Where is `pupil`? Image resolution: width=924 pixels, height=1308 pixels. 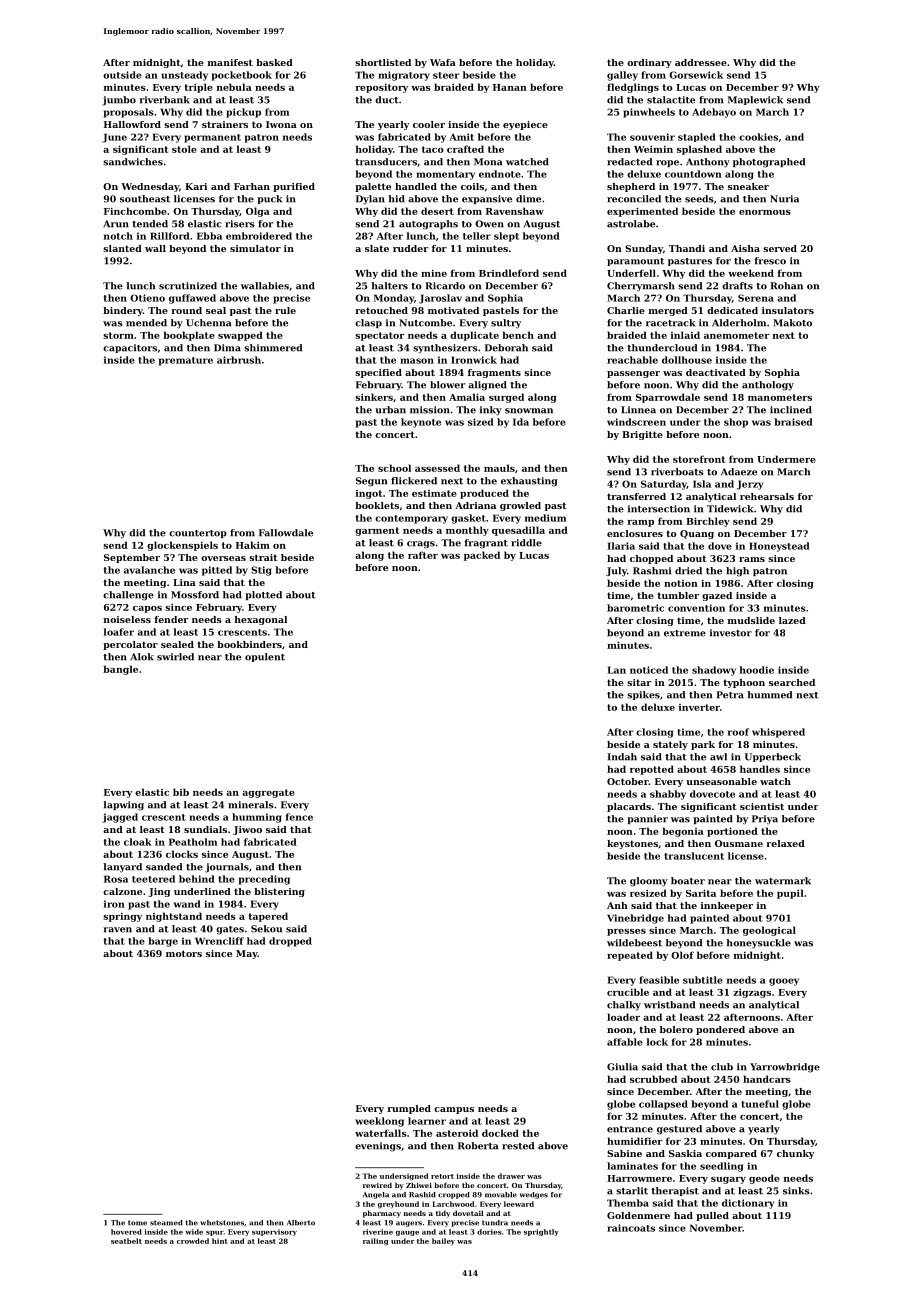 pupil is located at coordinates (790, 894).
